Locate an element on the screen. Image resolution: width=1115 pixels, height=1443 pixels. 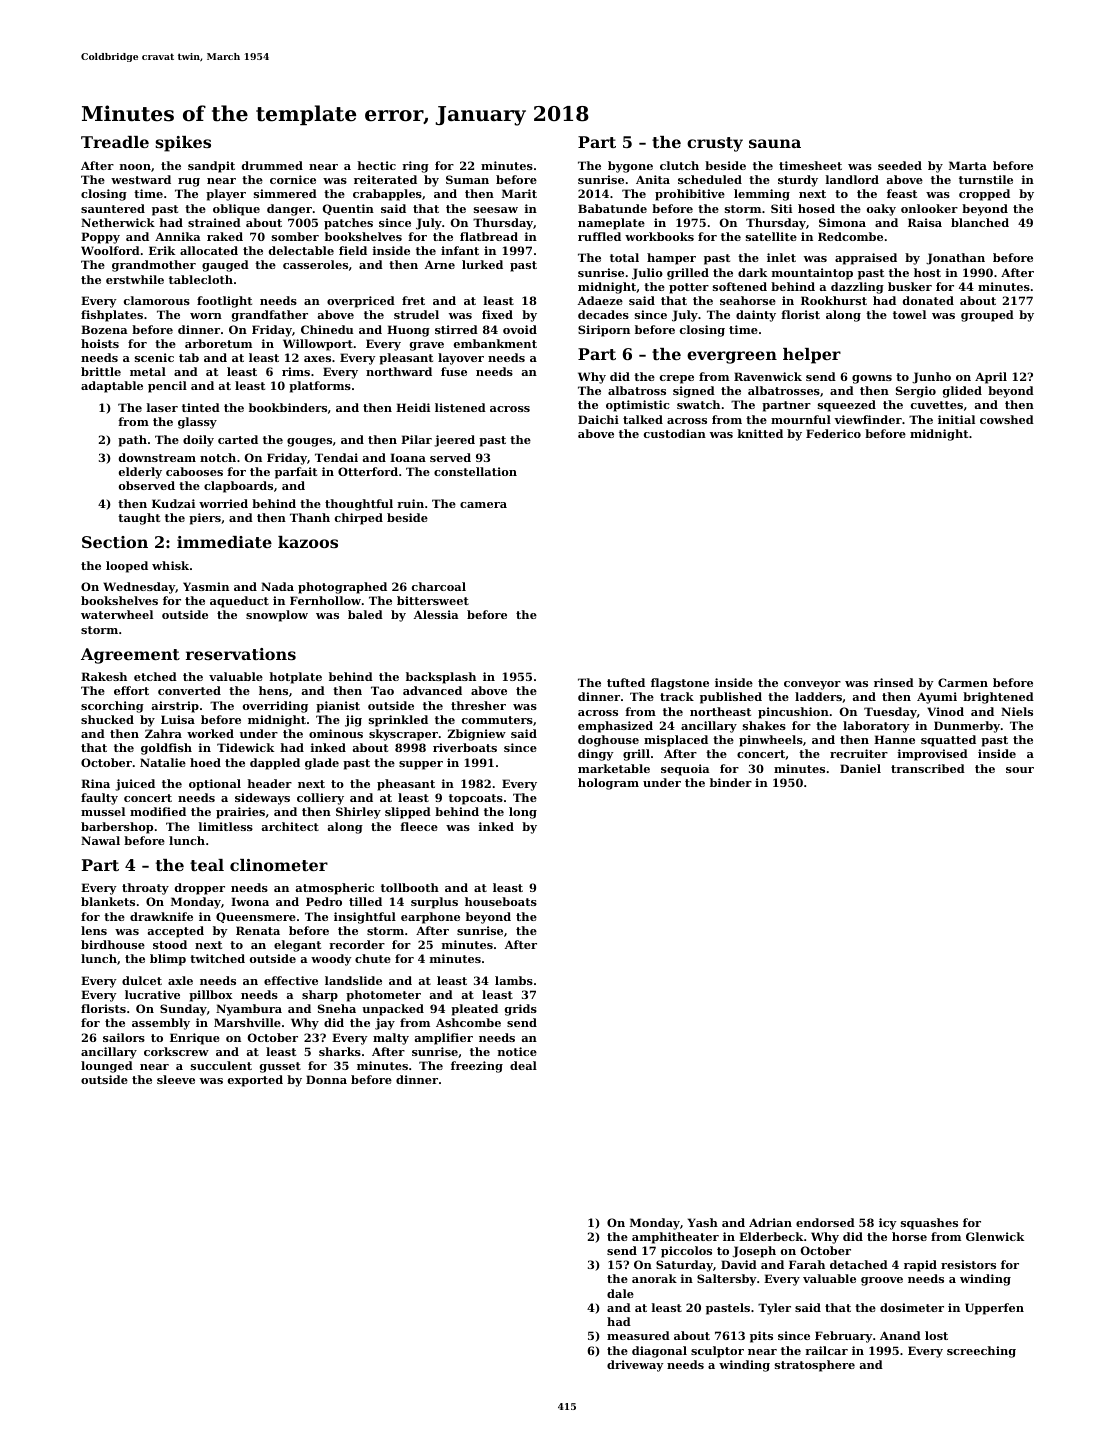
camera is located at coordinates (483, 505).
